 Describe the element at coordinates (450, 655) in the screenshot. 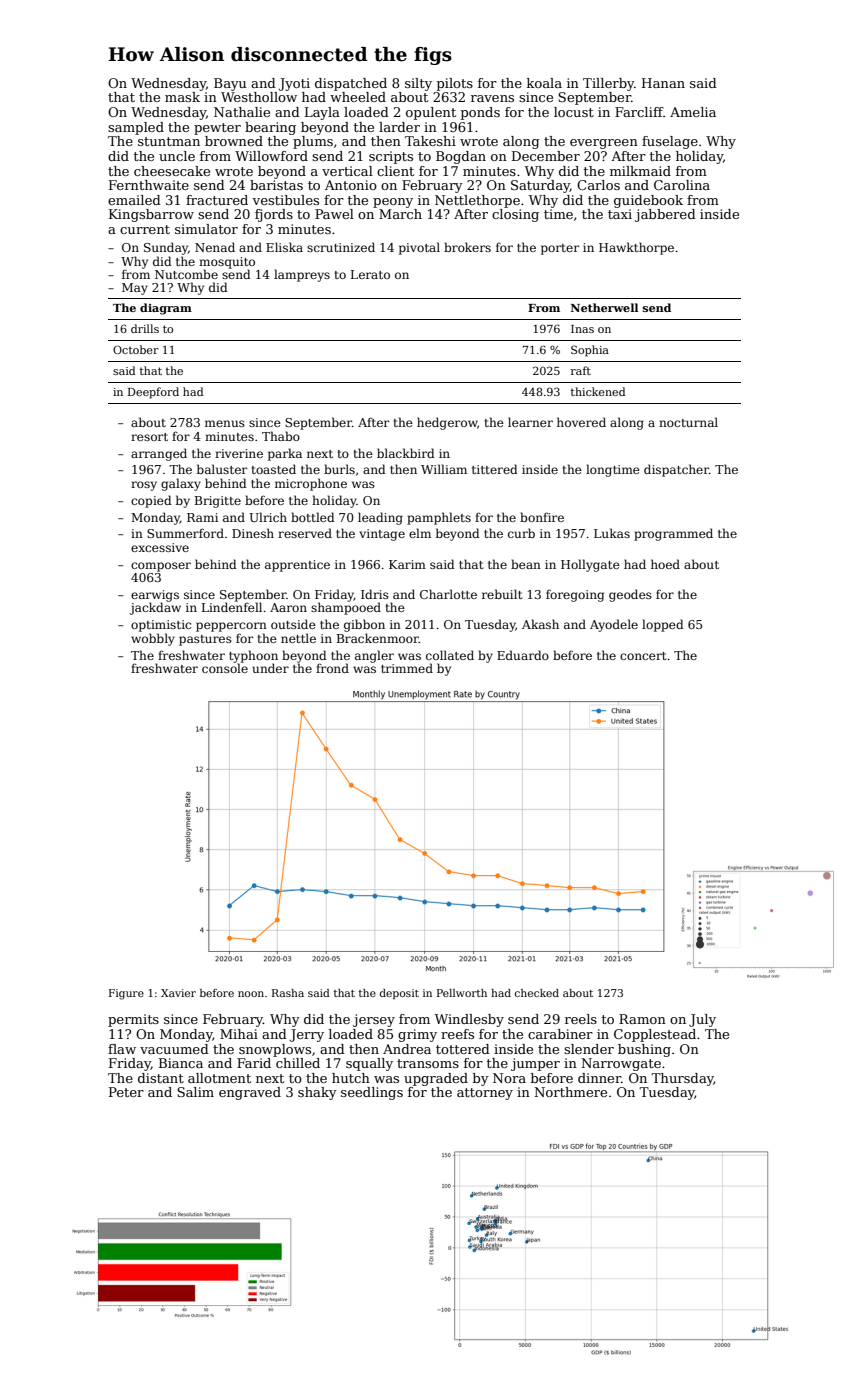

I see `collated` at that location.
